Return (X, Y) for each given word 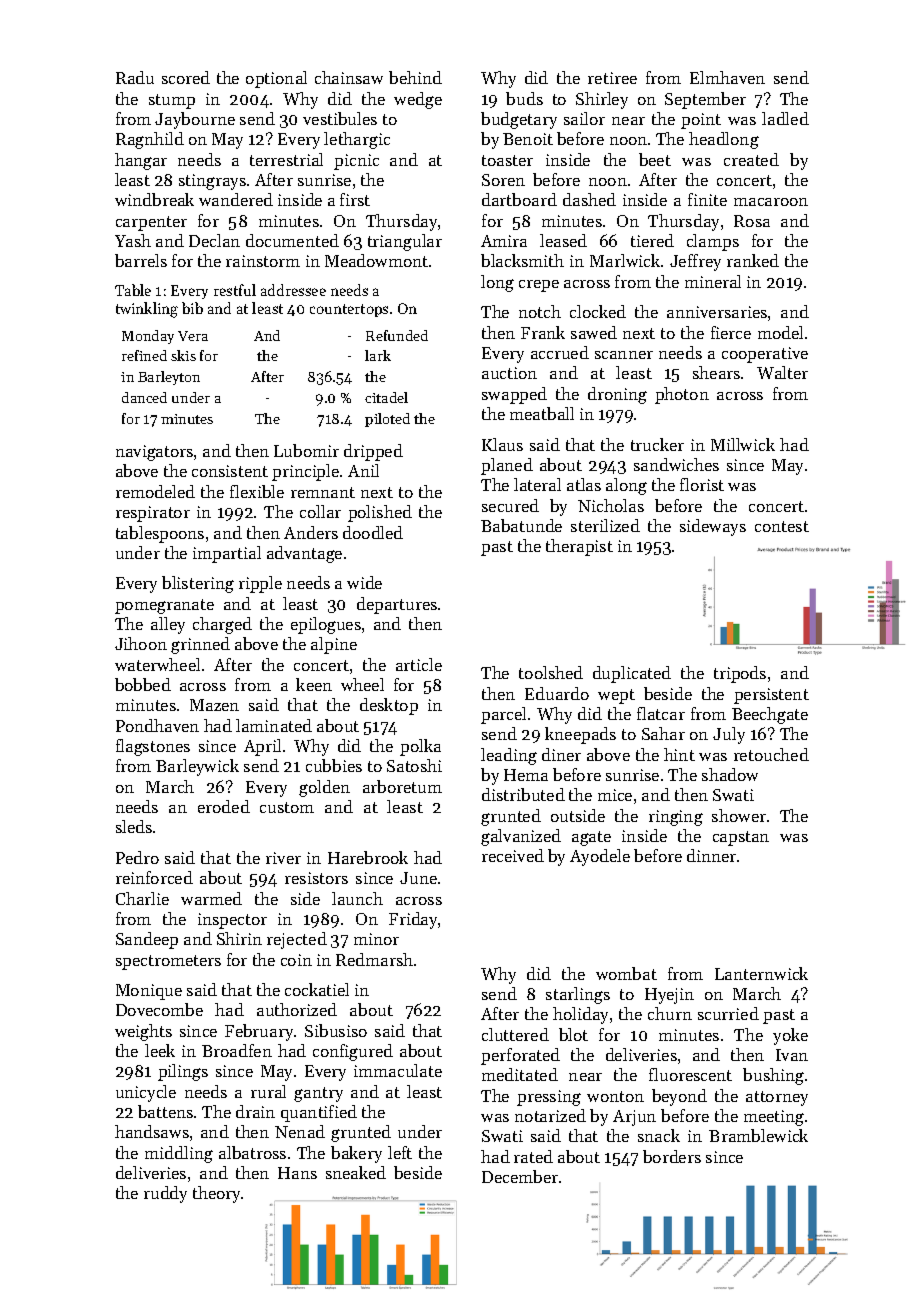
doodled (373, 532)
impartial (227, 554)
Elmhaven (727, 77)
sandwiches (676, 464)
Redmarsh (374, 959)
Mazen (214, 705)
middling (179, 1154)
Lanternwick (761, 973)
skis (183, 355)
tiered (652, 240)
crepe (539, 286)
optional (276, 79)
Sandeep (147, 940)
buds (524, 98)
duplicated (632, 674)
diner (561, 754)
